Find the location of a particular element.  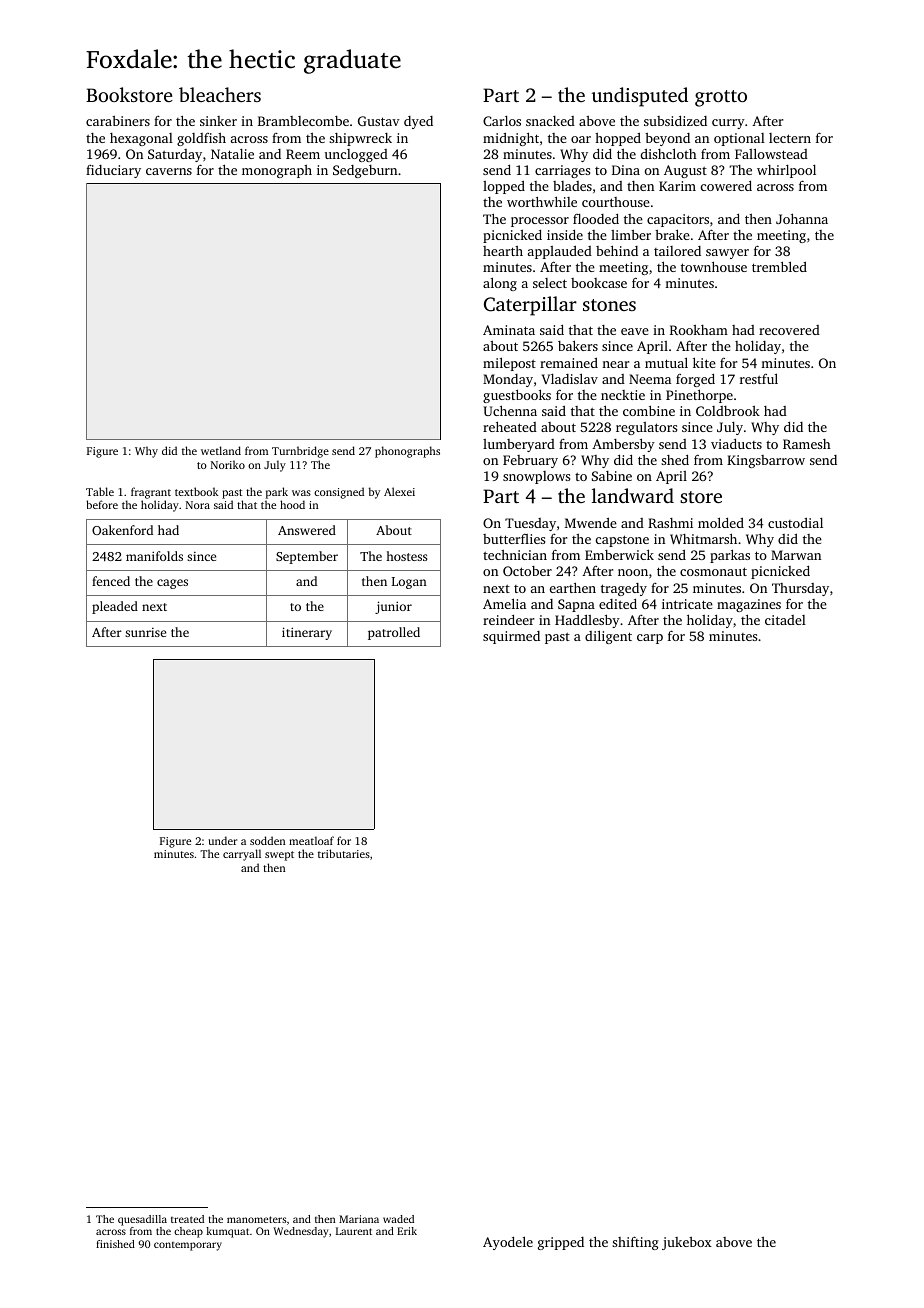

tributaries is located at coordinates (344, 853).
